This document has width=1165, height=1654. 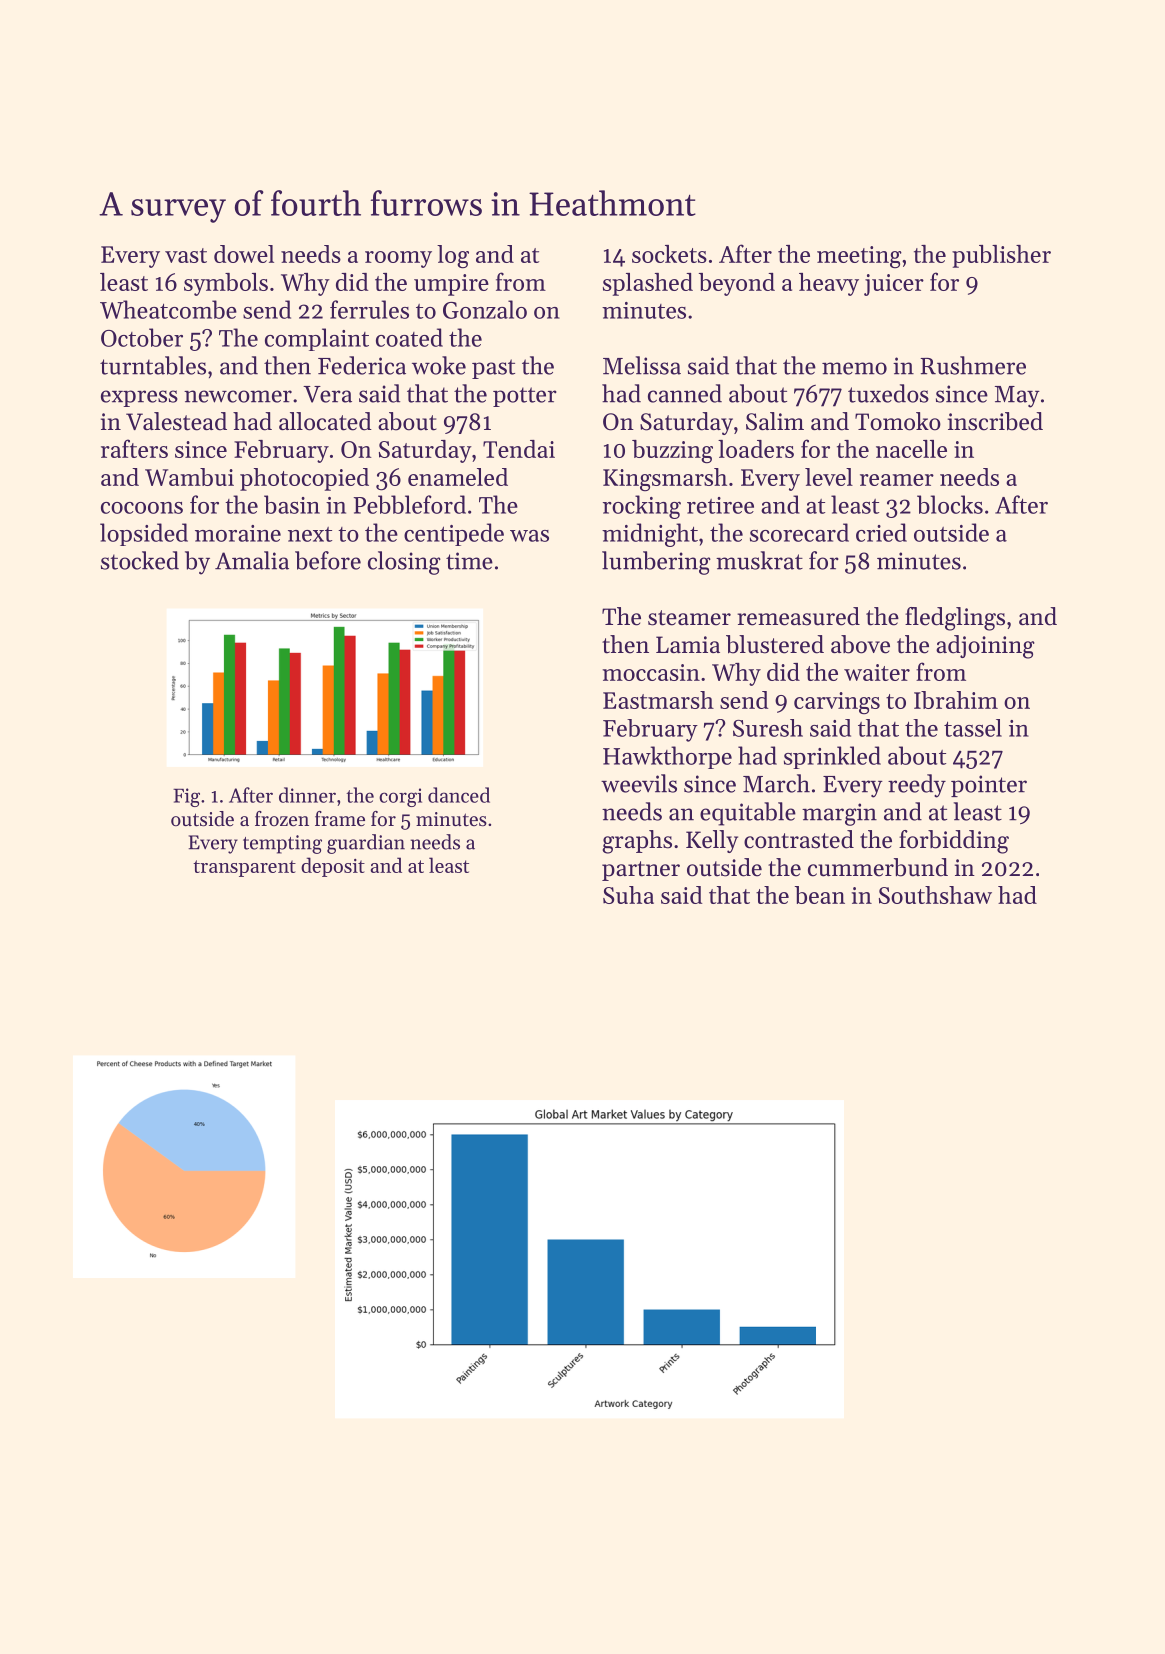 I want to click on lumbering, so click(x=656, y=563).
